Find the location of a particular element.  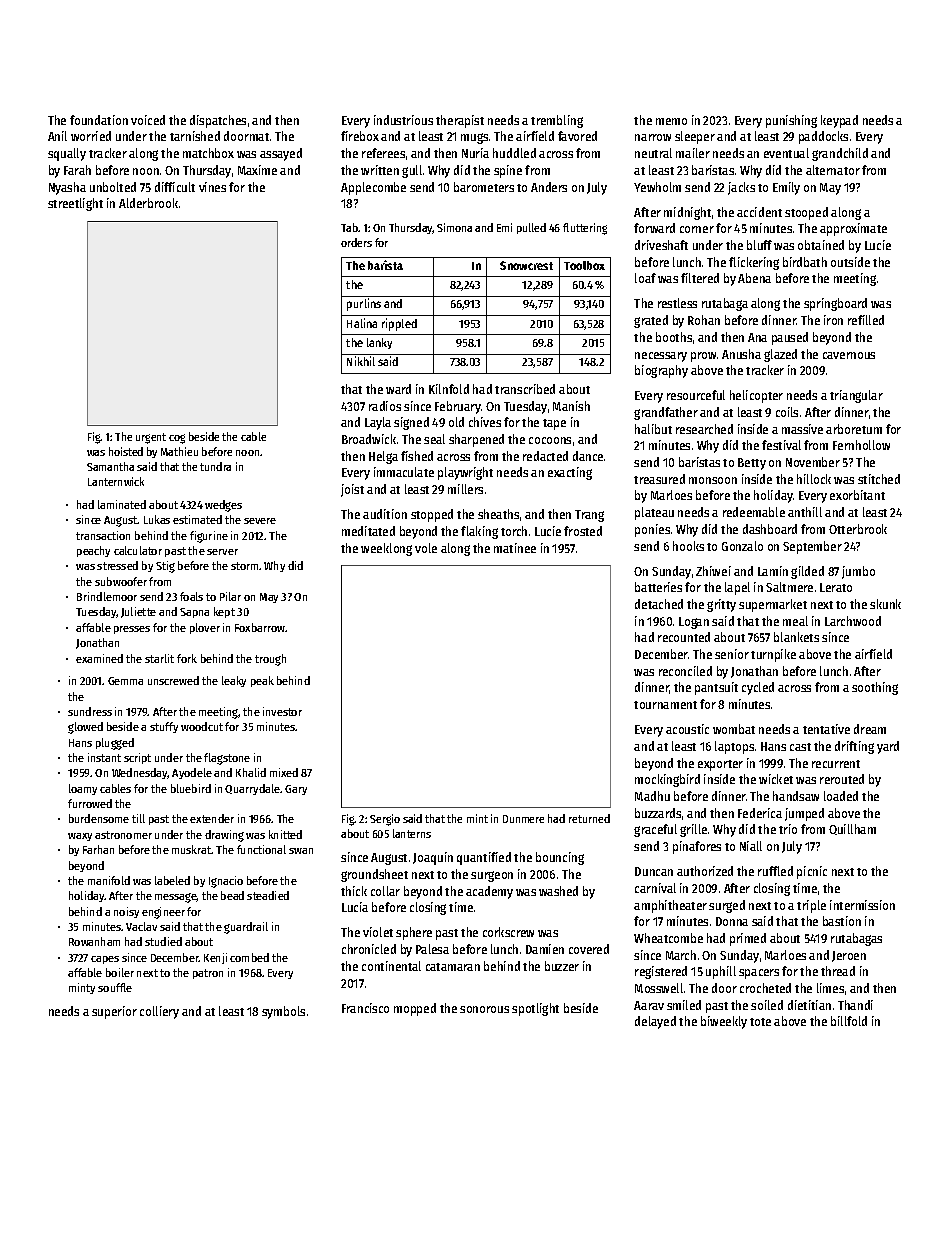

grandfather is located at coordinates (666, 413).
